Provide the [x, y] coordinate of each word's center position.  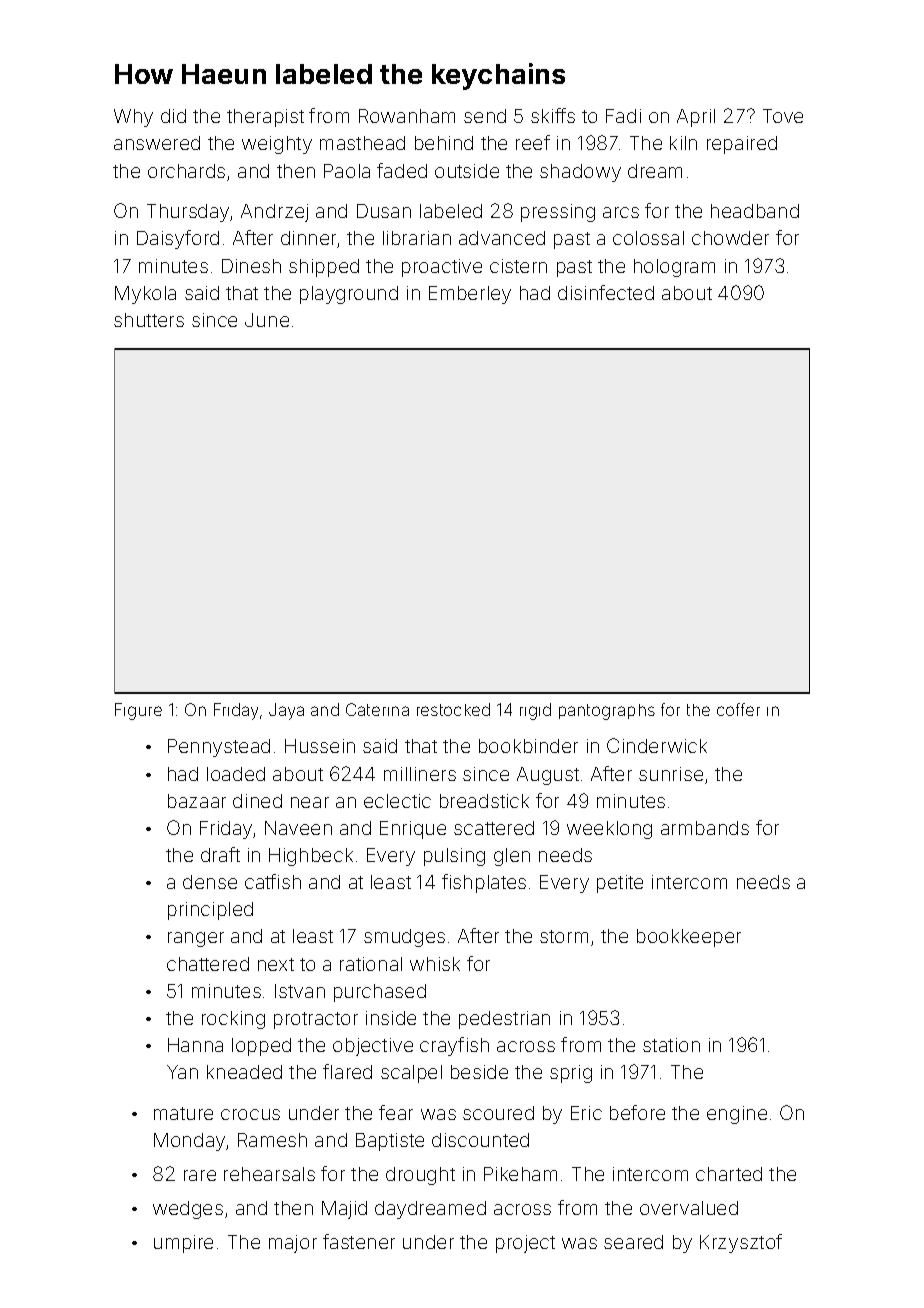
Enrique [413, 830]
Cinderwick [657, 745]
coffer [738, 709]
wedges [188, 1210]
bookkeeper [689, 938]
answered [157, 143]
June [267, 320]
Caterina [377, 709]
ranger [196, 939]
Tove [783, 116]
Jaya [286, 711]
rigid [535, 711]
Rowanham [407, 116]
